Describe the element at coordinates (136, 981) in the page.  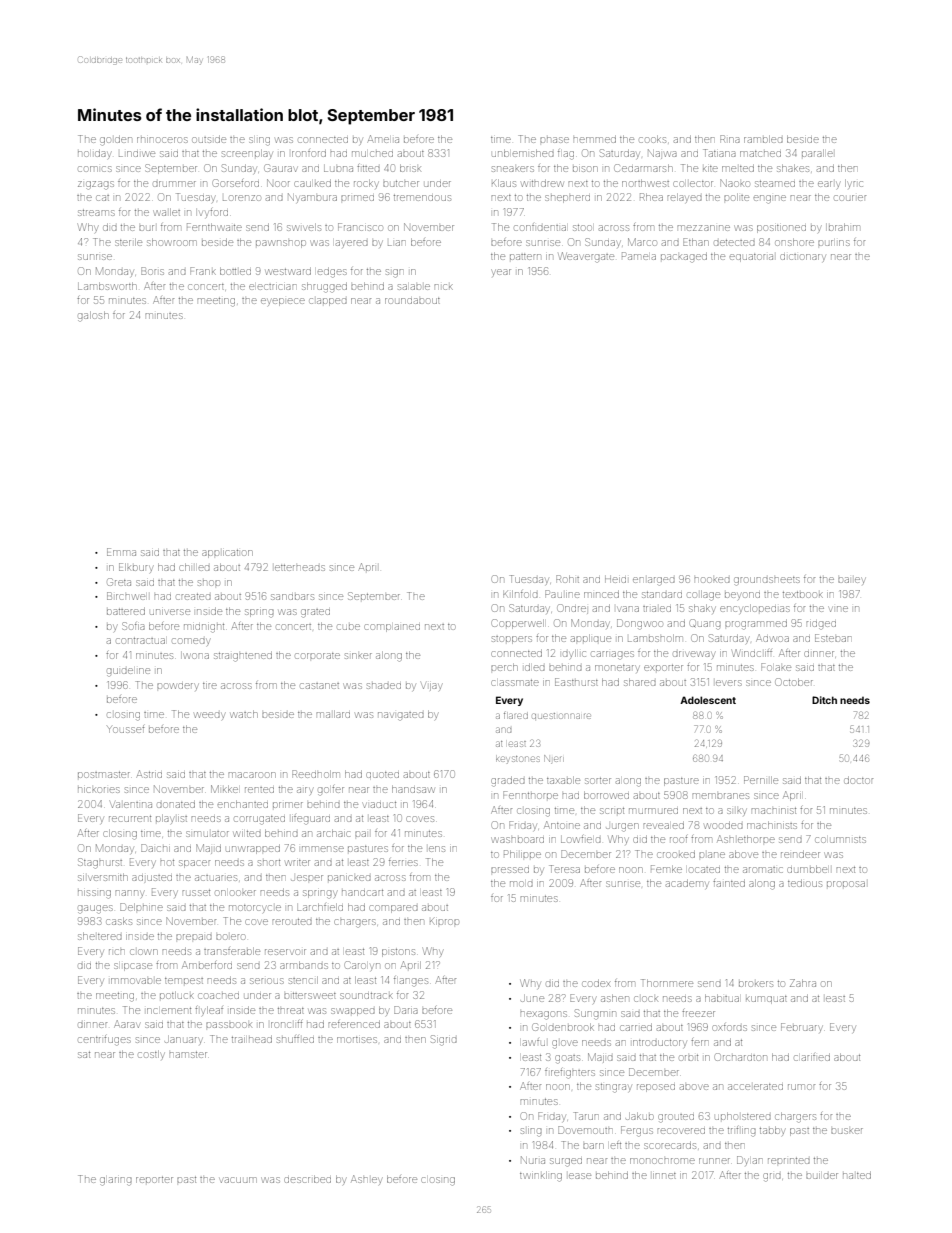
I see `immovable` at that location.
